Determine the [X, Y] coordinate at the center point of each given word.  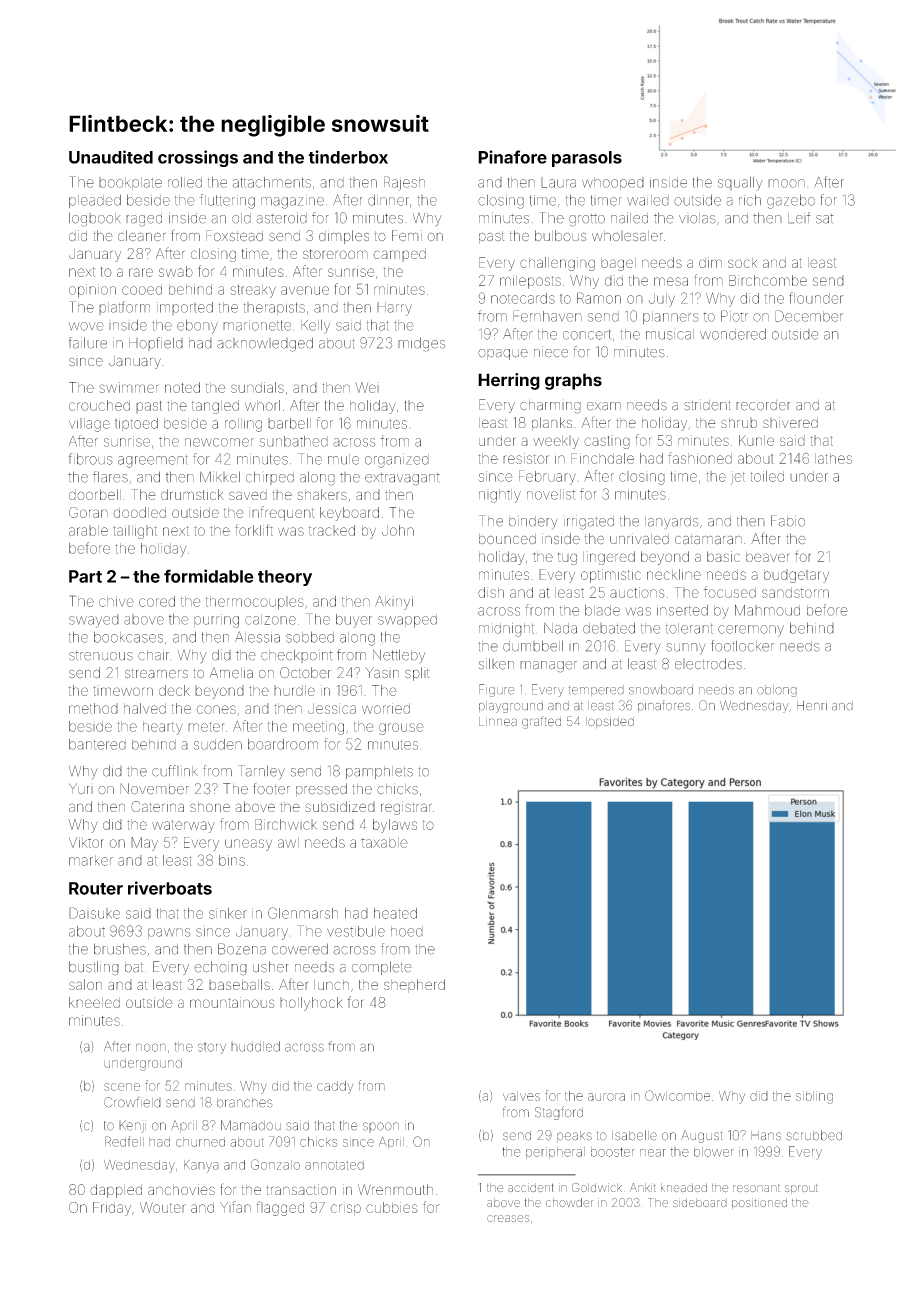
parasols [587, 159]
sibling [814, 1097]
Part [85, 576]
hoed [407, 931]
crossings [198, 158]
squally [740, 184]
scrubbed [814, 1135]
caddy [335, 1087]
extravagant [402, 479]
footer [271, 789]
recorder [763, 405]
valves [521, 1096]
